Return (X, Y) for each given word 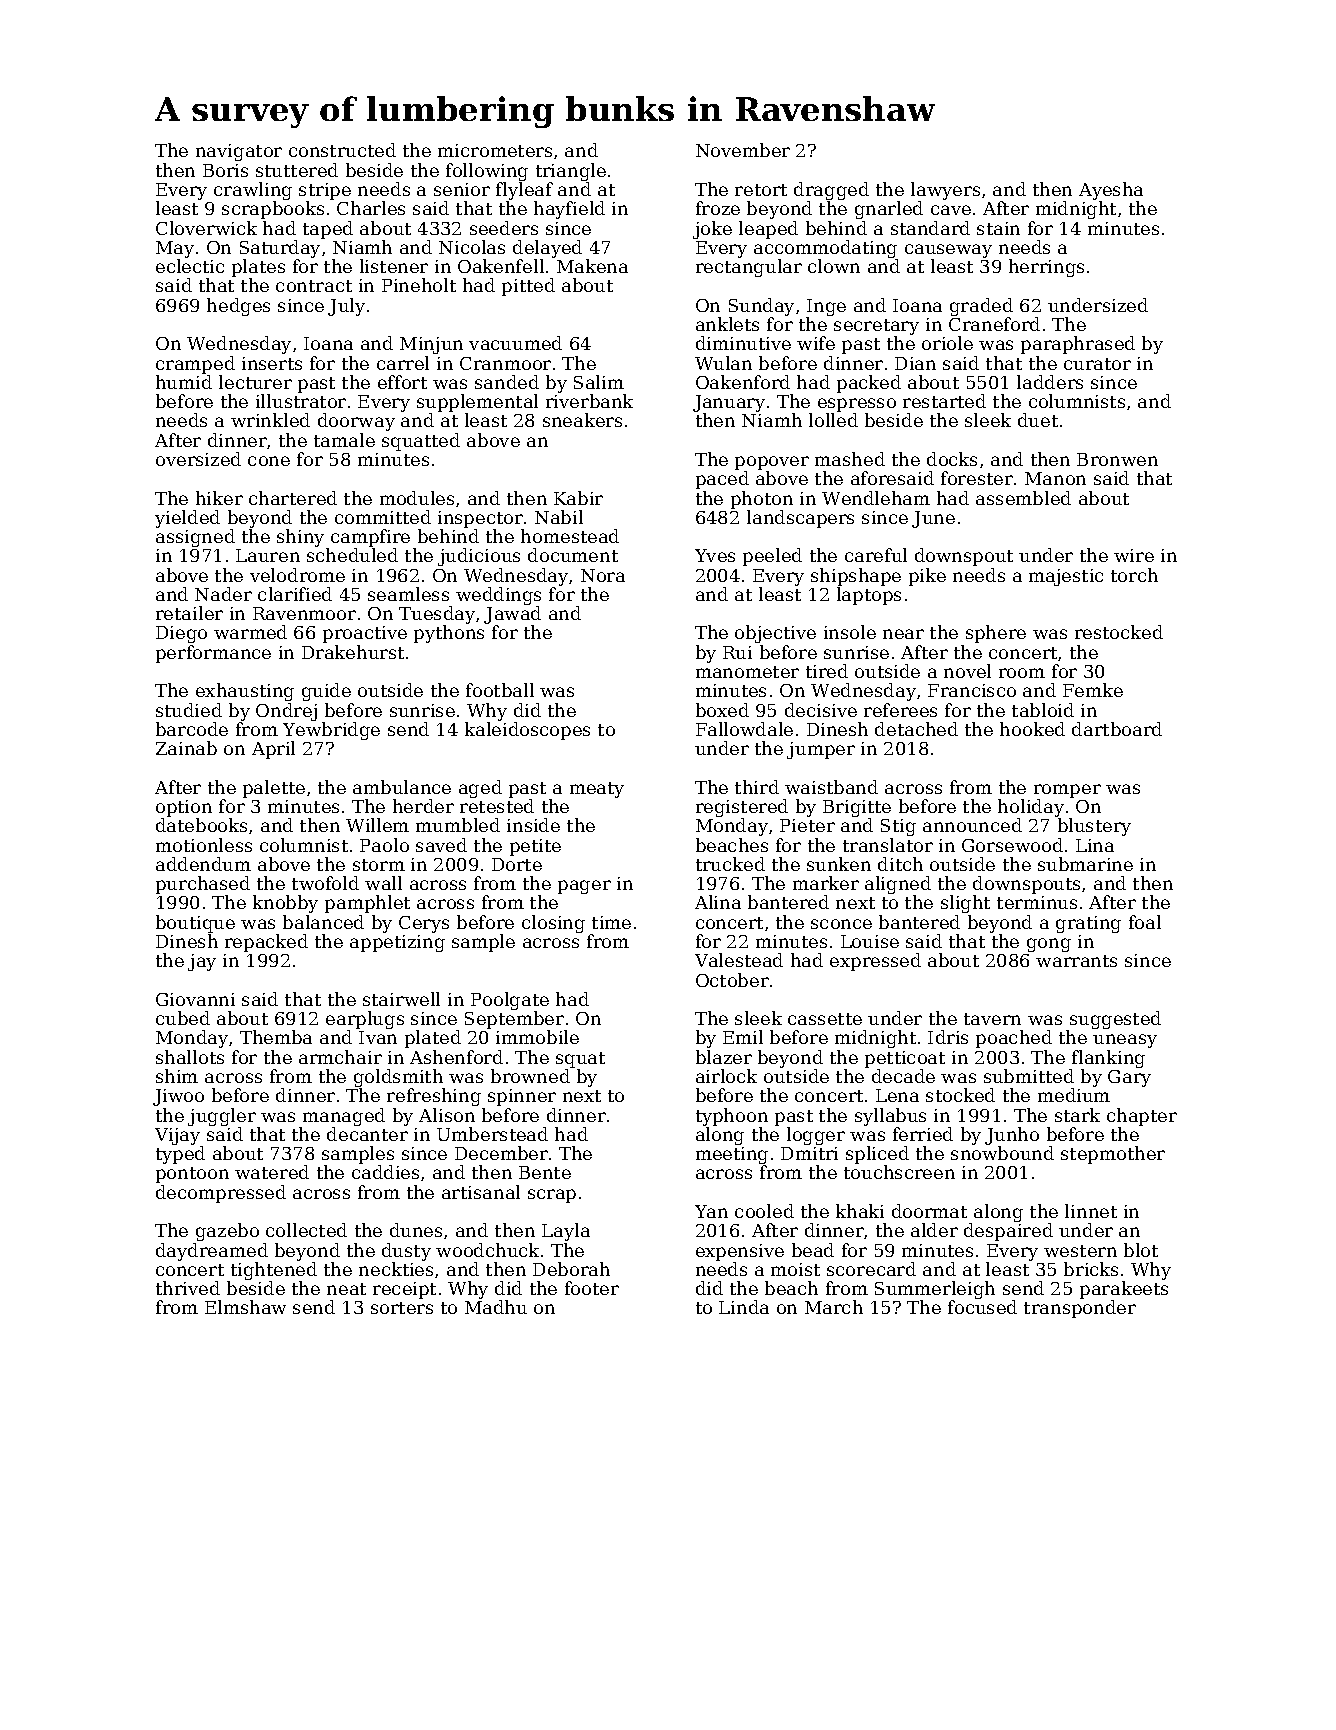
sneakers (582, 420)
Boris (225, 170)
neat (346, 1289)
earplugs (365, 1020)
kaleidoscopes (527, 731)
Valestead (739, 960)
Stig (898, 827)
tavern (992, 1019)
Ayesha (1111, 191)
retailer (189, 613)
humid (184, 382)
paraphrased (1078, 345)
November (743, 150)
